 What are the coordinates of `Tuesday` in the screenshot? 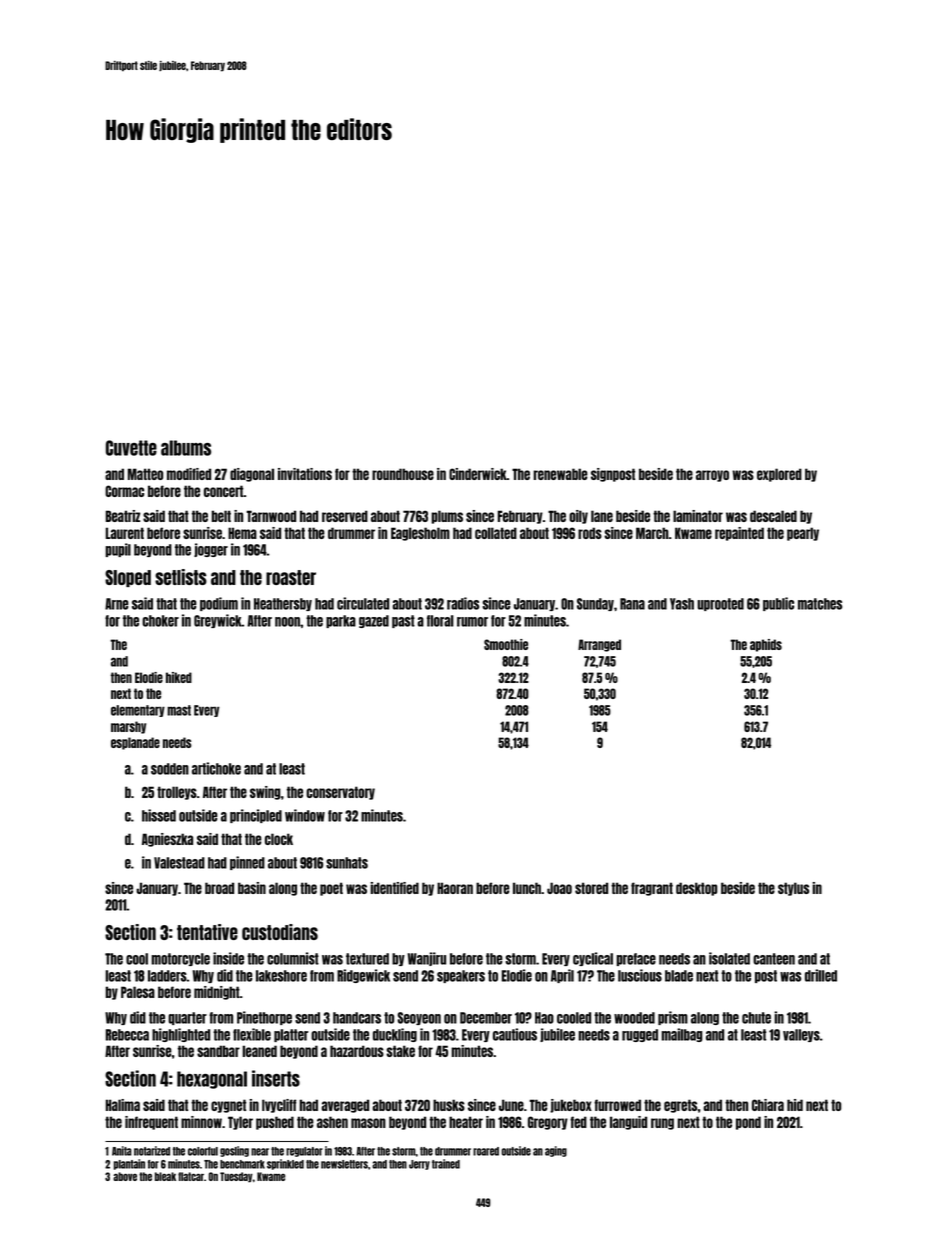 It's located at (236, 1177).
